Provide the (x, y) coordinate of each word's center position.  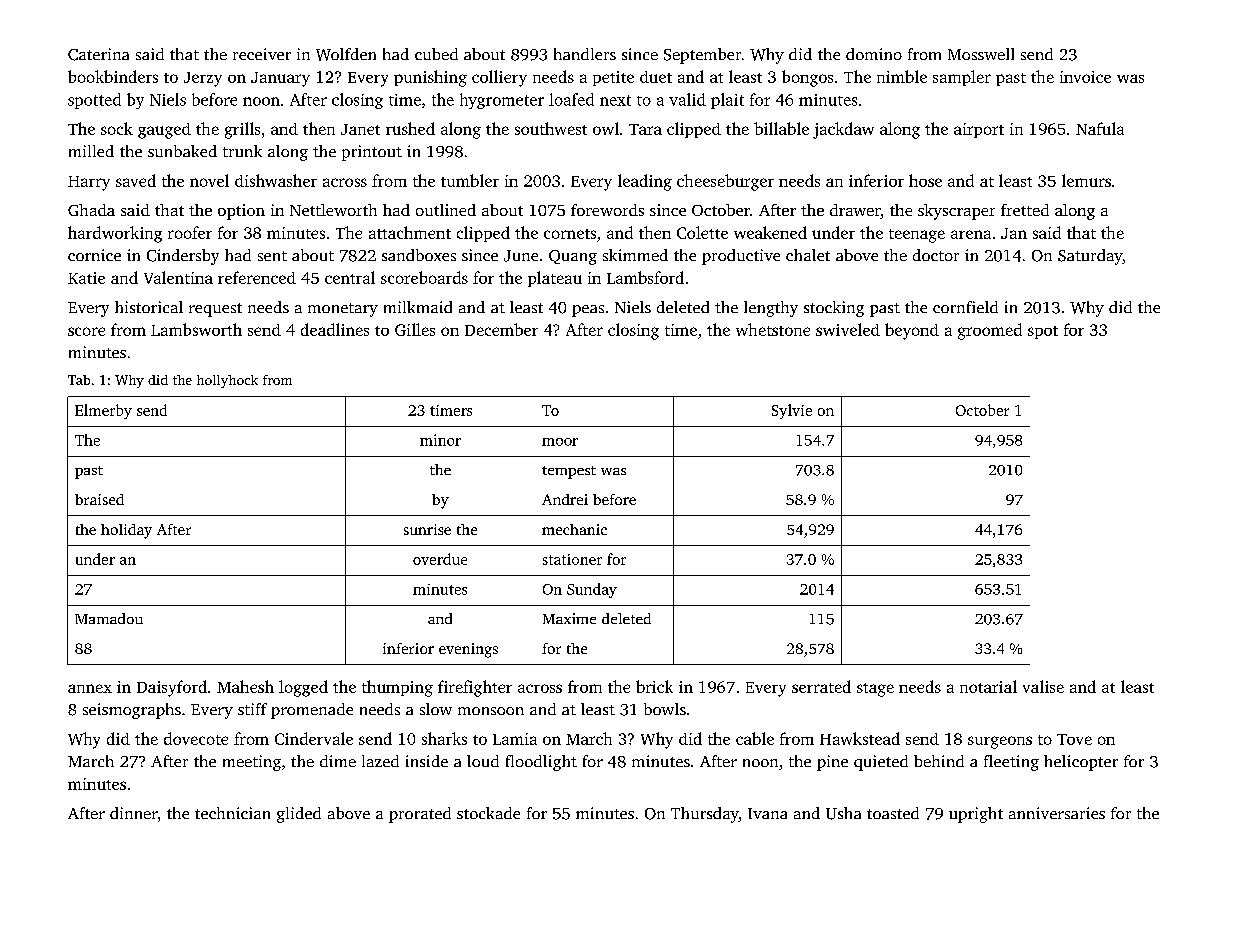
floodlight (541, 763)
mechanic (574, 529)
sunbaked (182, 151)
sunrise (427, 529)
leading (645, 182)
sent (272, 256)
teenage (917, 236)
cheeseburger (725, 182)
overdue (440, 559)
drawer (855, 211)
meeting (252, 763)
